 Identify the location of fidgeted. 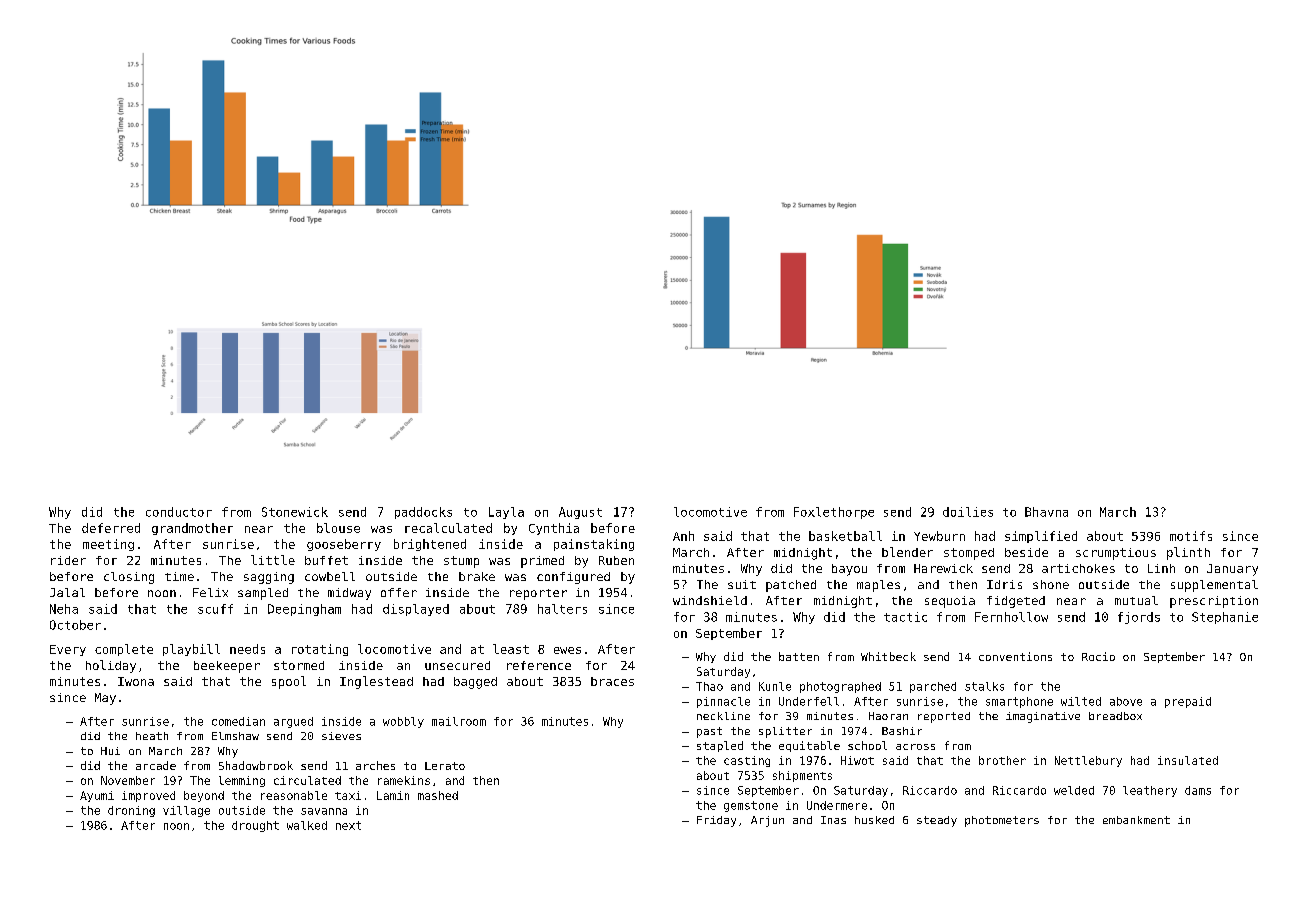
(1016, 602).
